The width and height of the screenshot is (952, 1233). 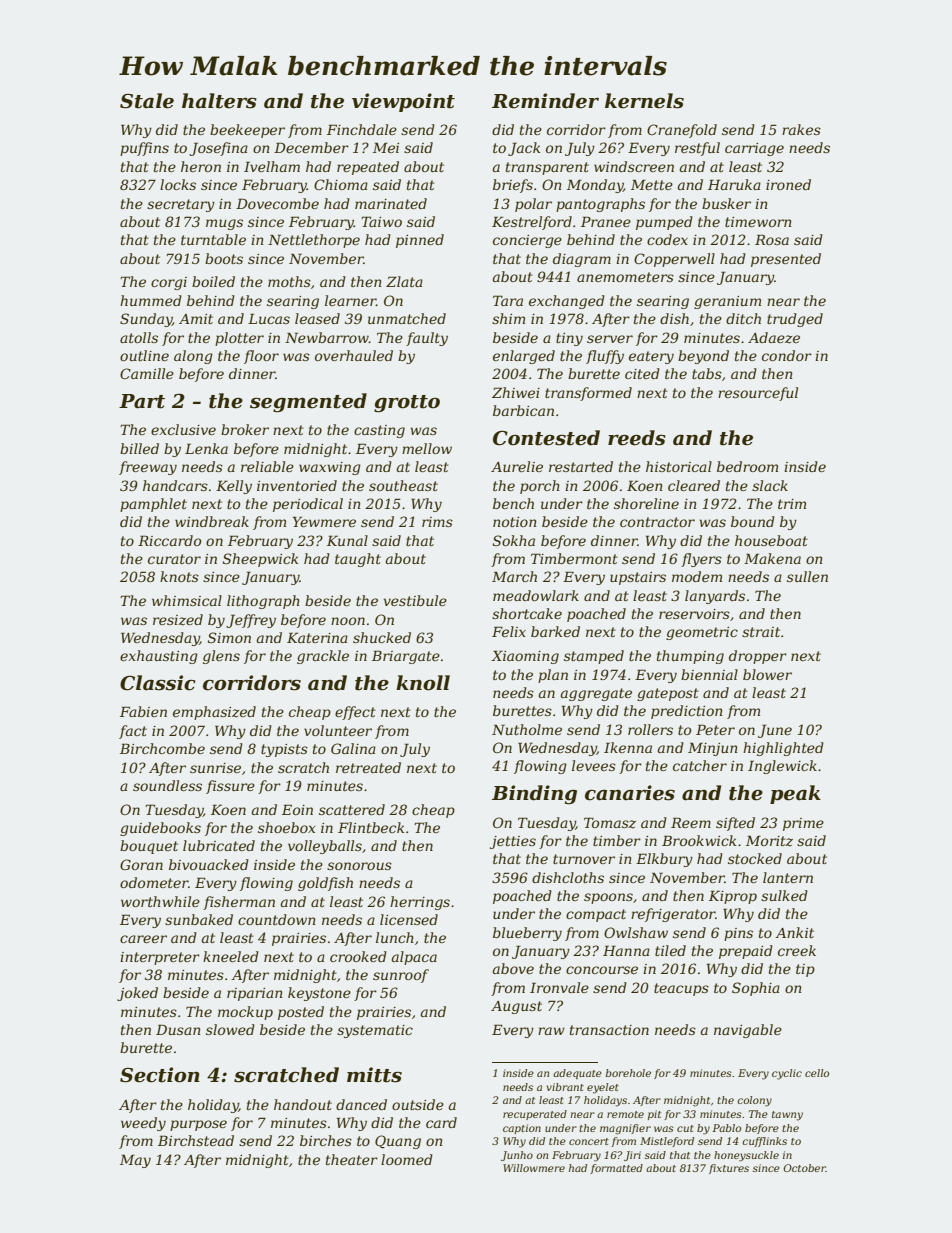 I want to click on rakes, so click(x=801, y=129).
